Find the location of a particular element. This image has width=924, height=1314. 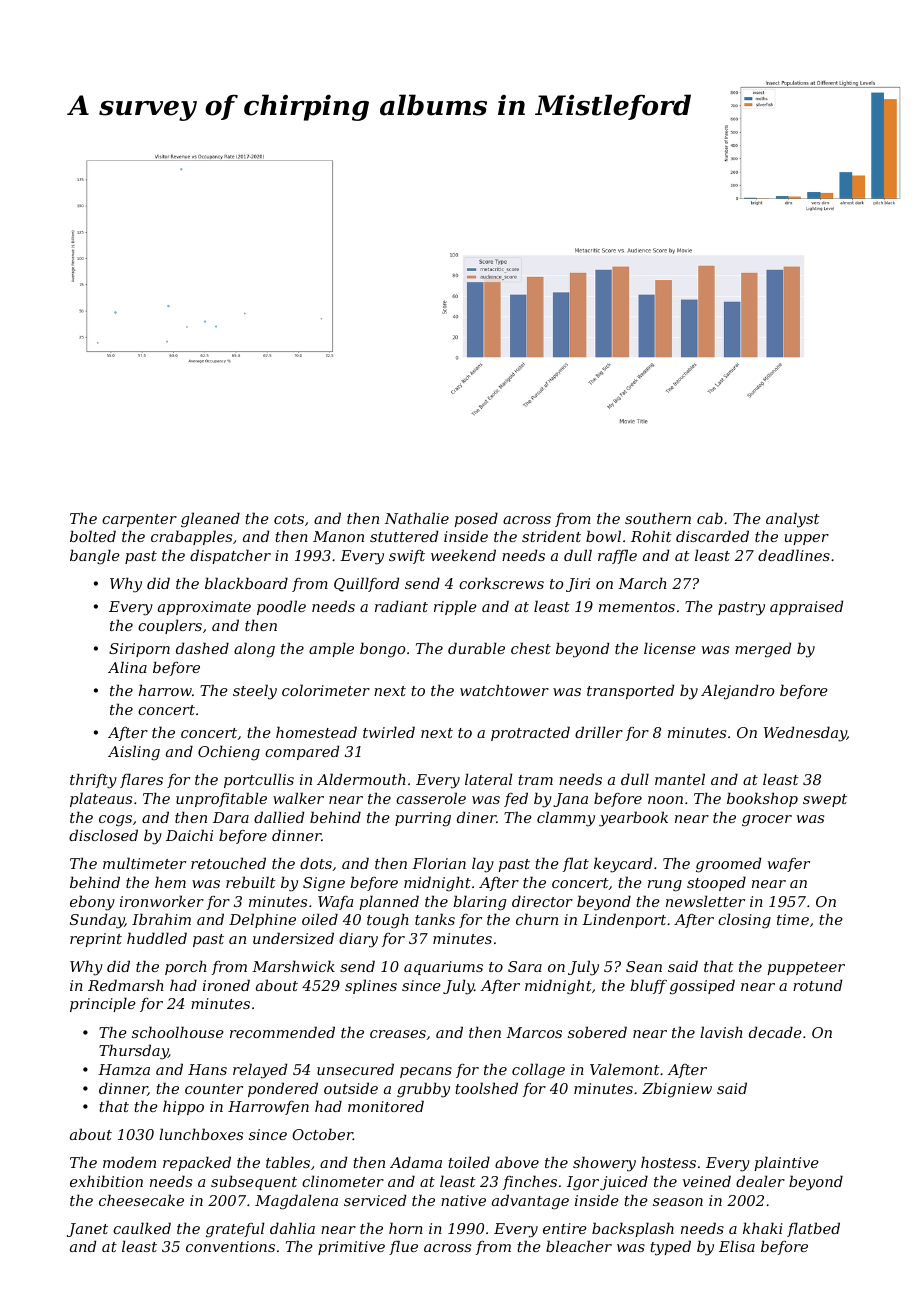

collage is located at coordinates (538, 1071).
